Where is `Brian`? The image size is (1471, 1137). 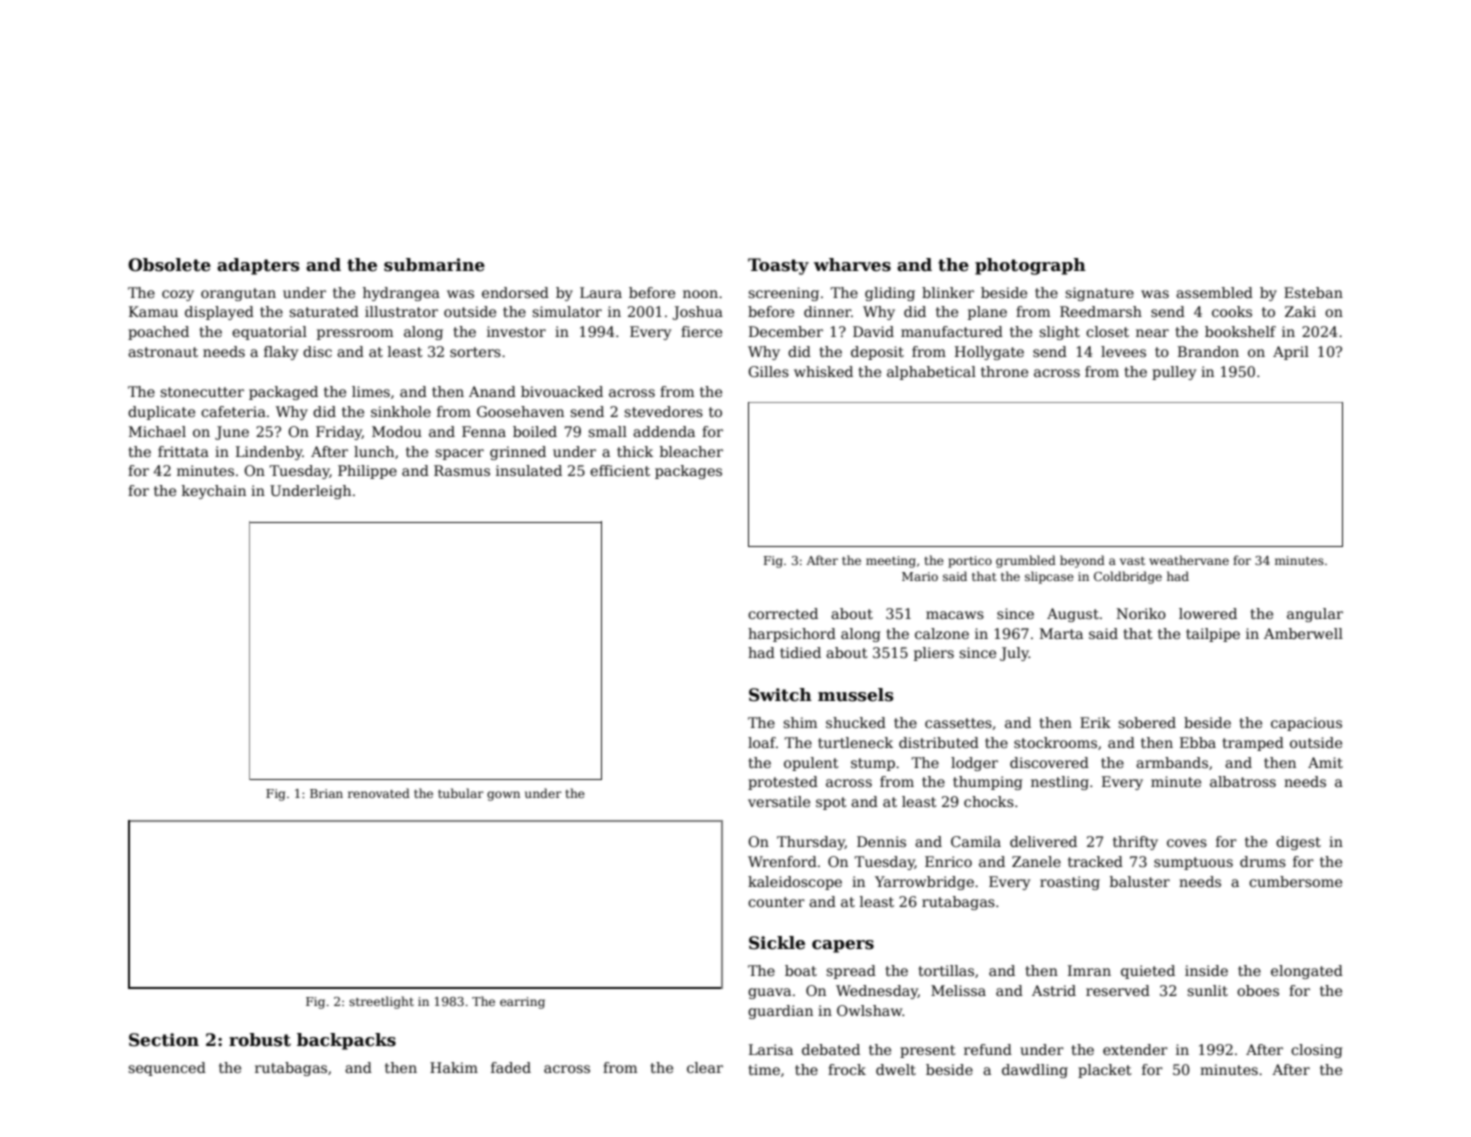 Brian is located at coordinates (326, 793).
